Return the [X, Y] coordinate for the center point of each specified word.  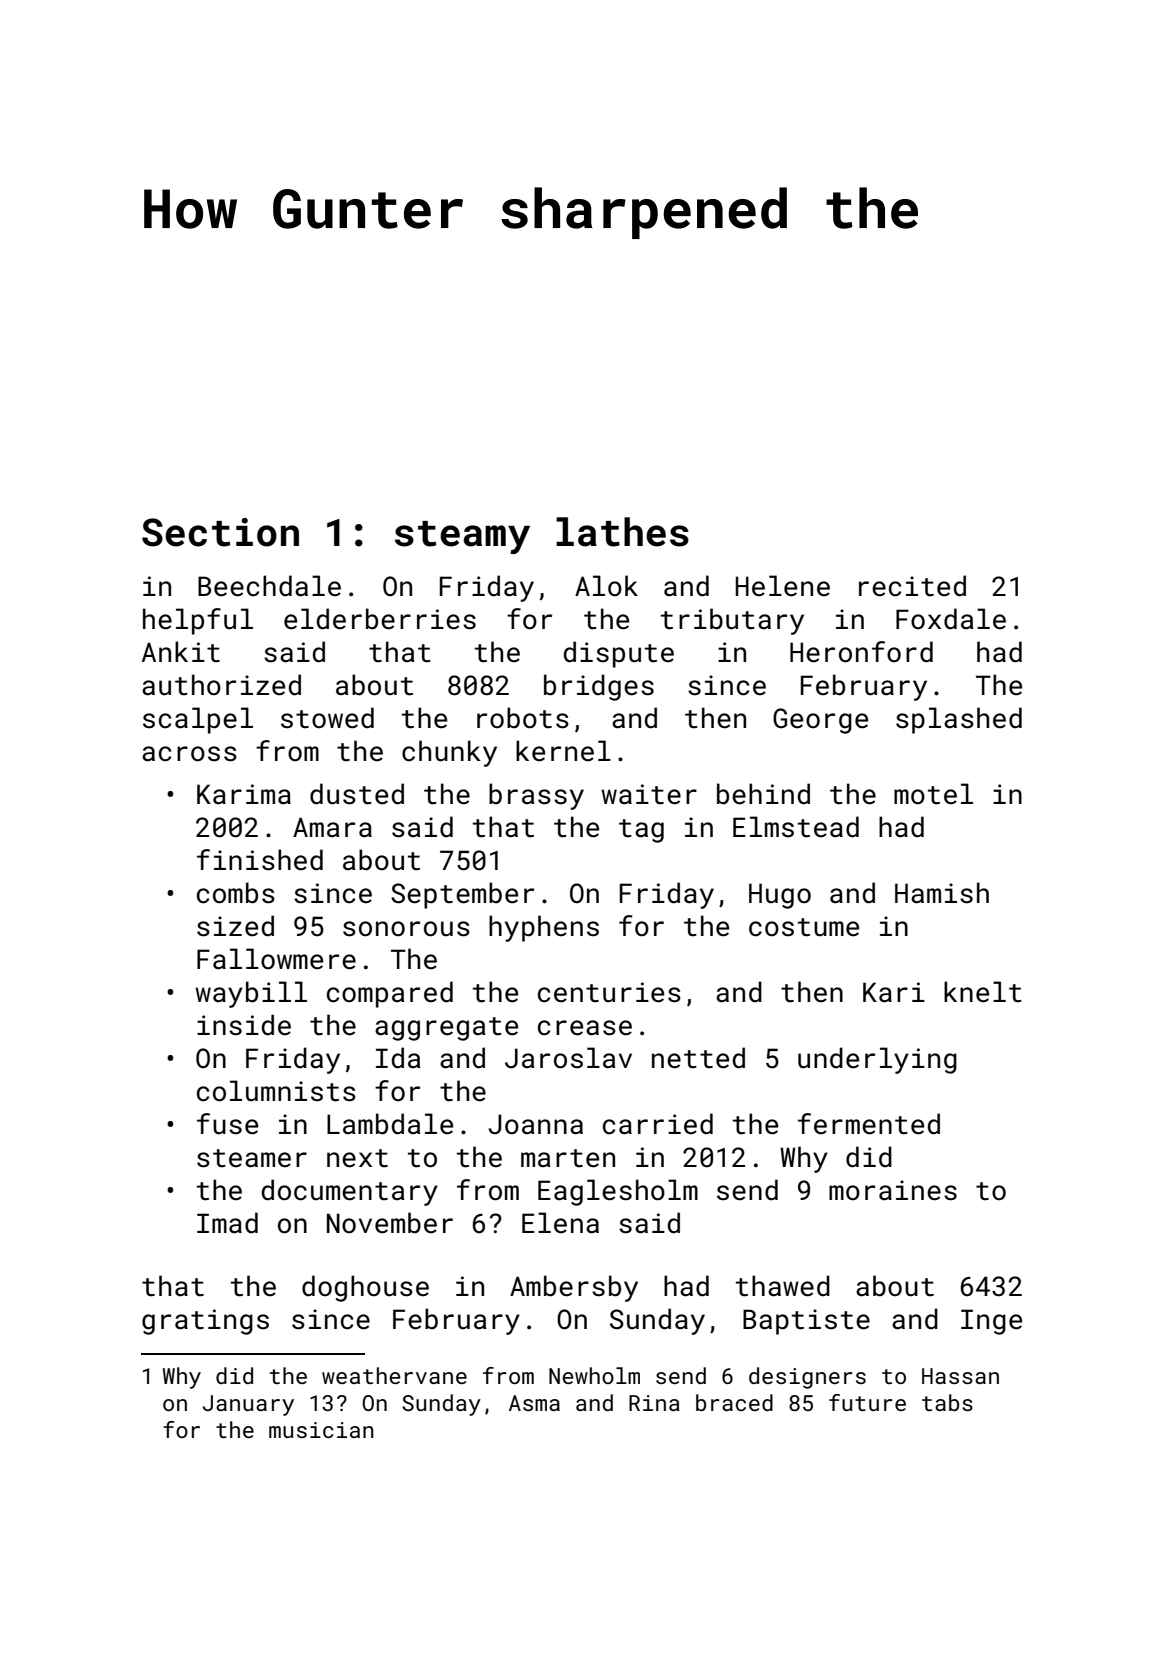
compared [390, 994]
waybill [251, 994]
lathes [622, 532]
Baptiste [806, 1322]
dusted [357, 794]
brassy [536, 796]
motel [933, 794]
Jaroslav [568, 1058]
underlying [877, 1060]
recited [912, 586]
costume [804, 927]
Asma [534, 1403]
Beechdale [269, 586]
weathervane [394, 1375]
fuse [227, 1124]
